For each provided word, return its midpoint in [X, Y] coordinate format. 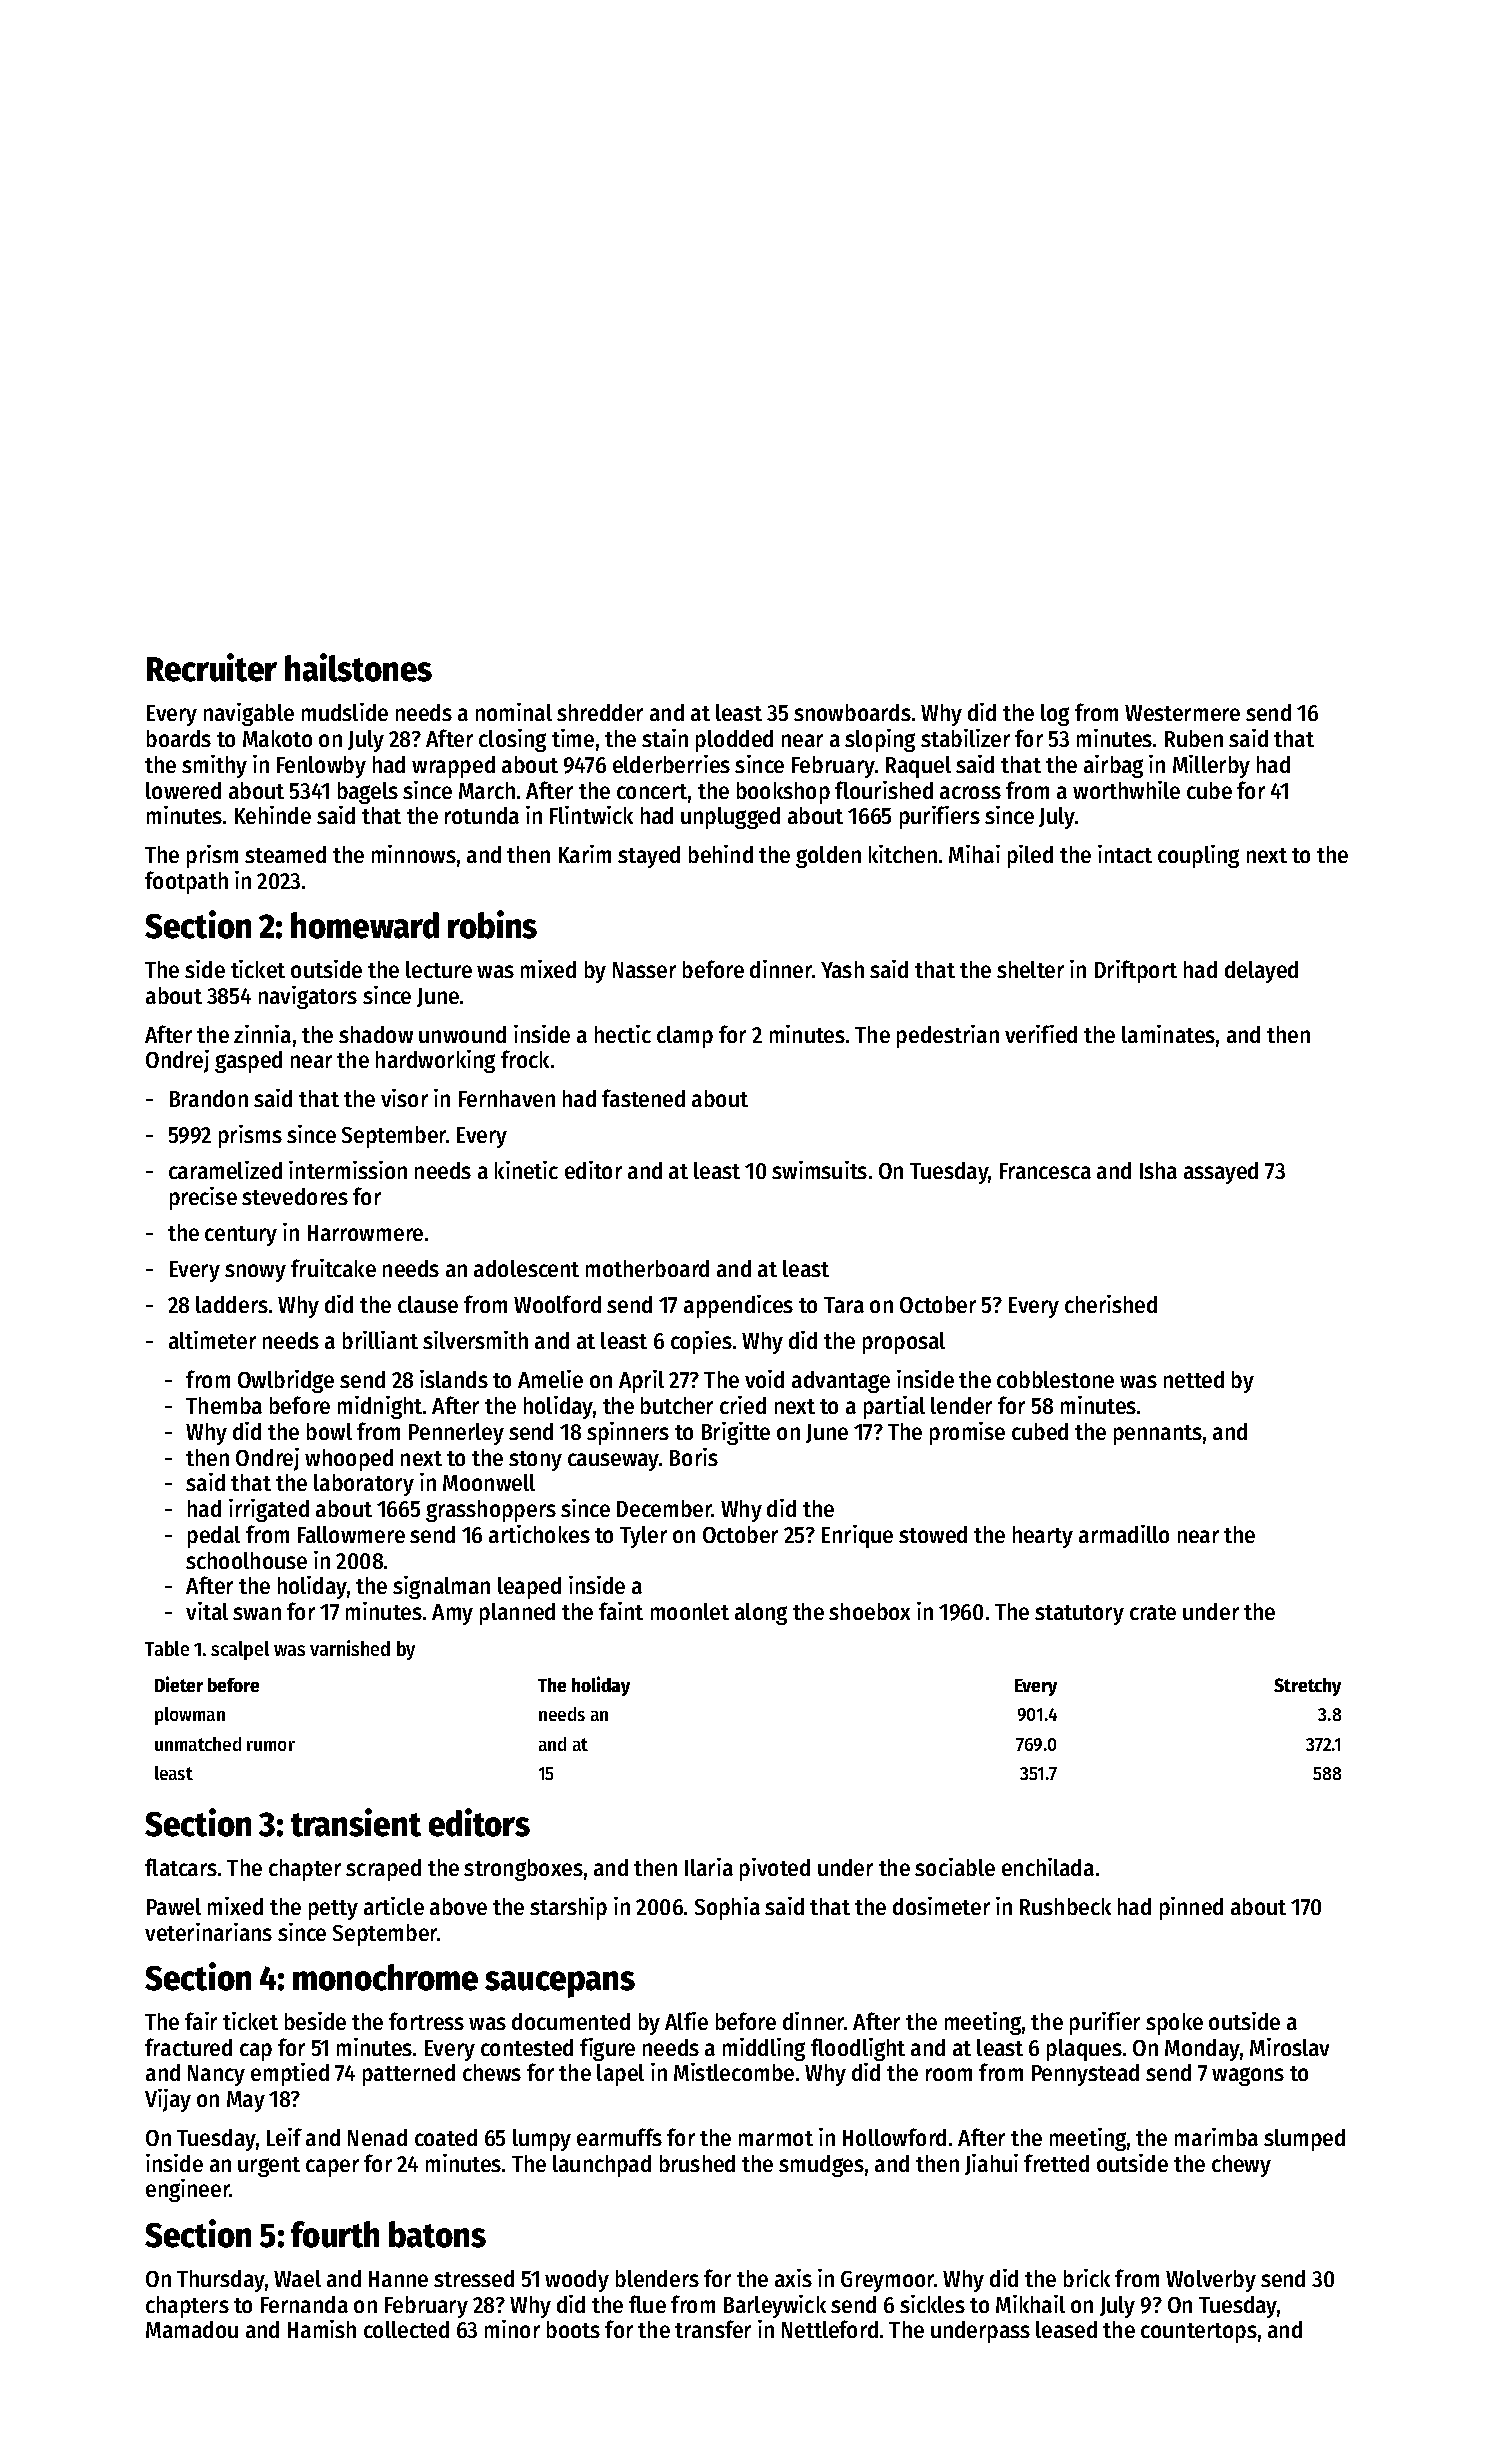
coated [446, 2137]
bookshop [783, 793]
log [1055, 715]
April [641, 1381]
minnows [414, 854]
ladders [232, 1304]
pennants [1158, 1435]
